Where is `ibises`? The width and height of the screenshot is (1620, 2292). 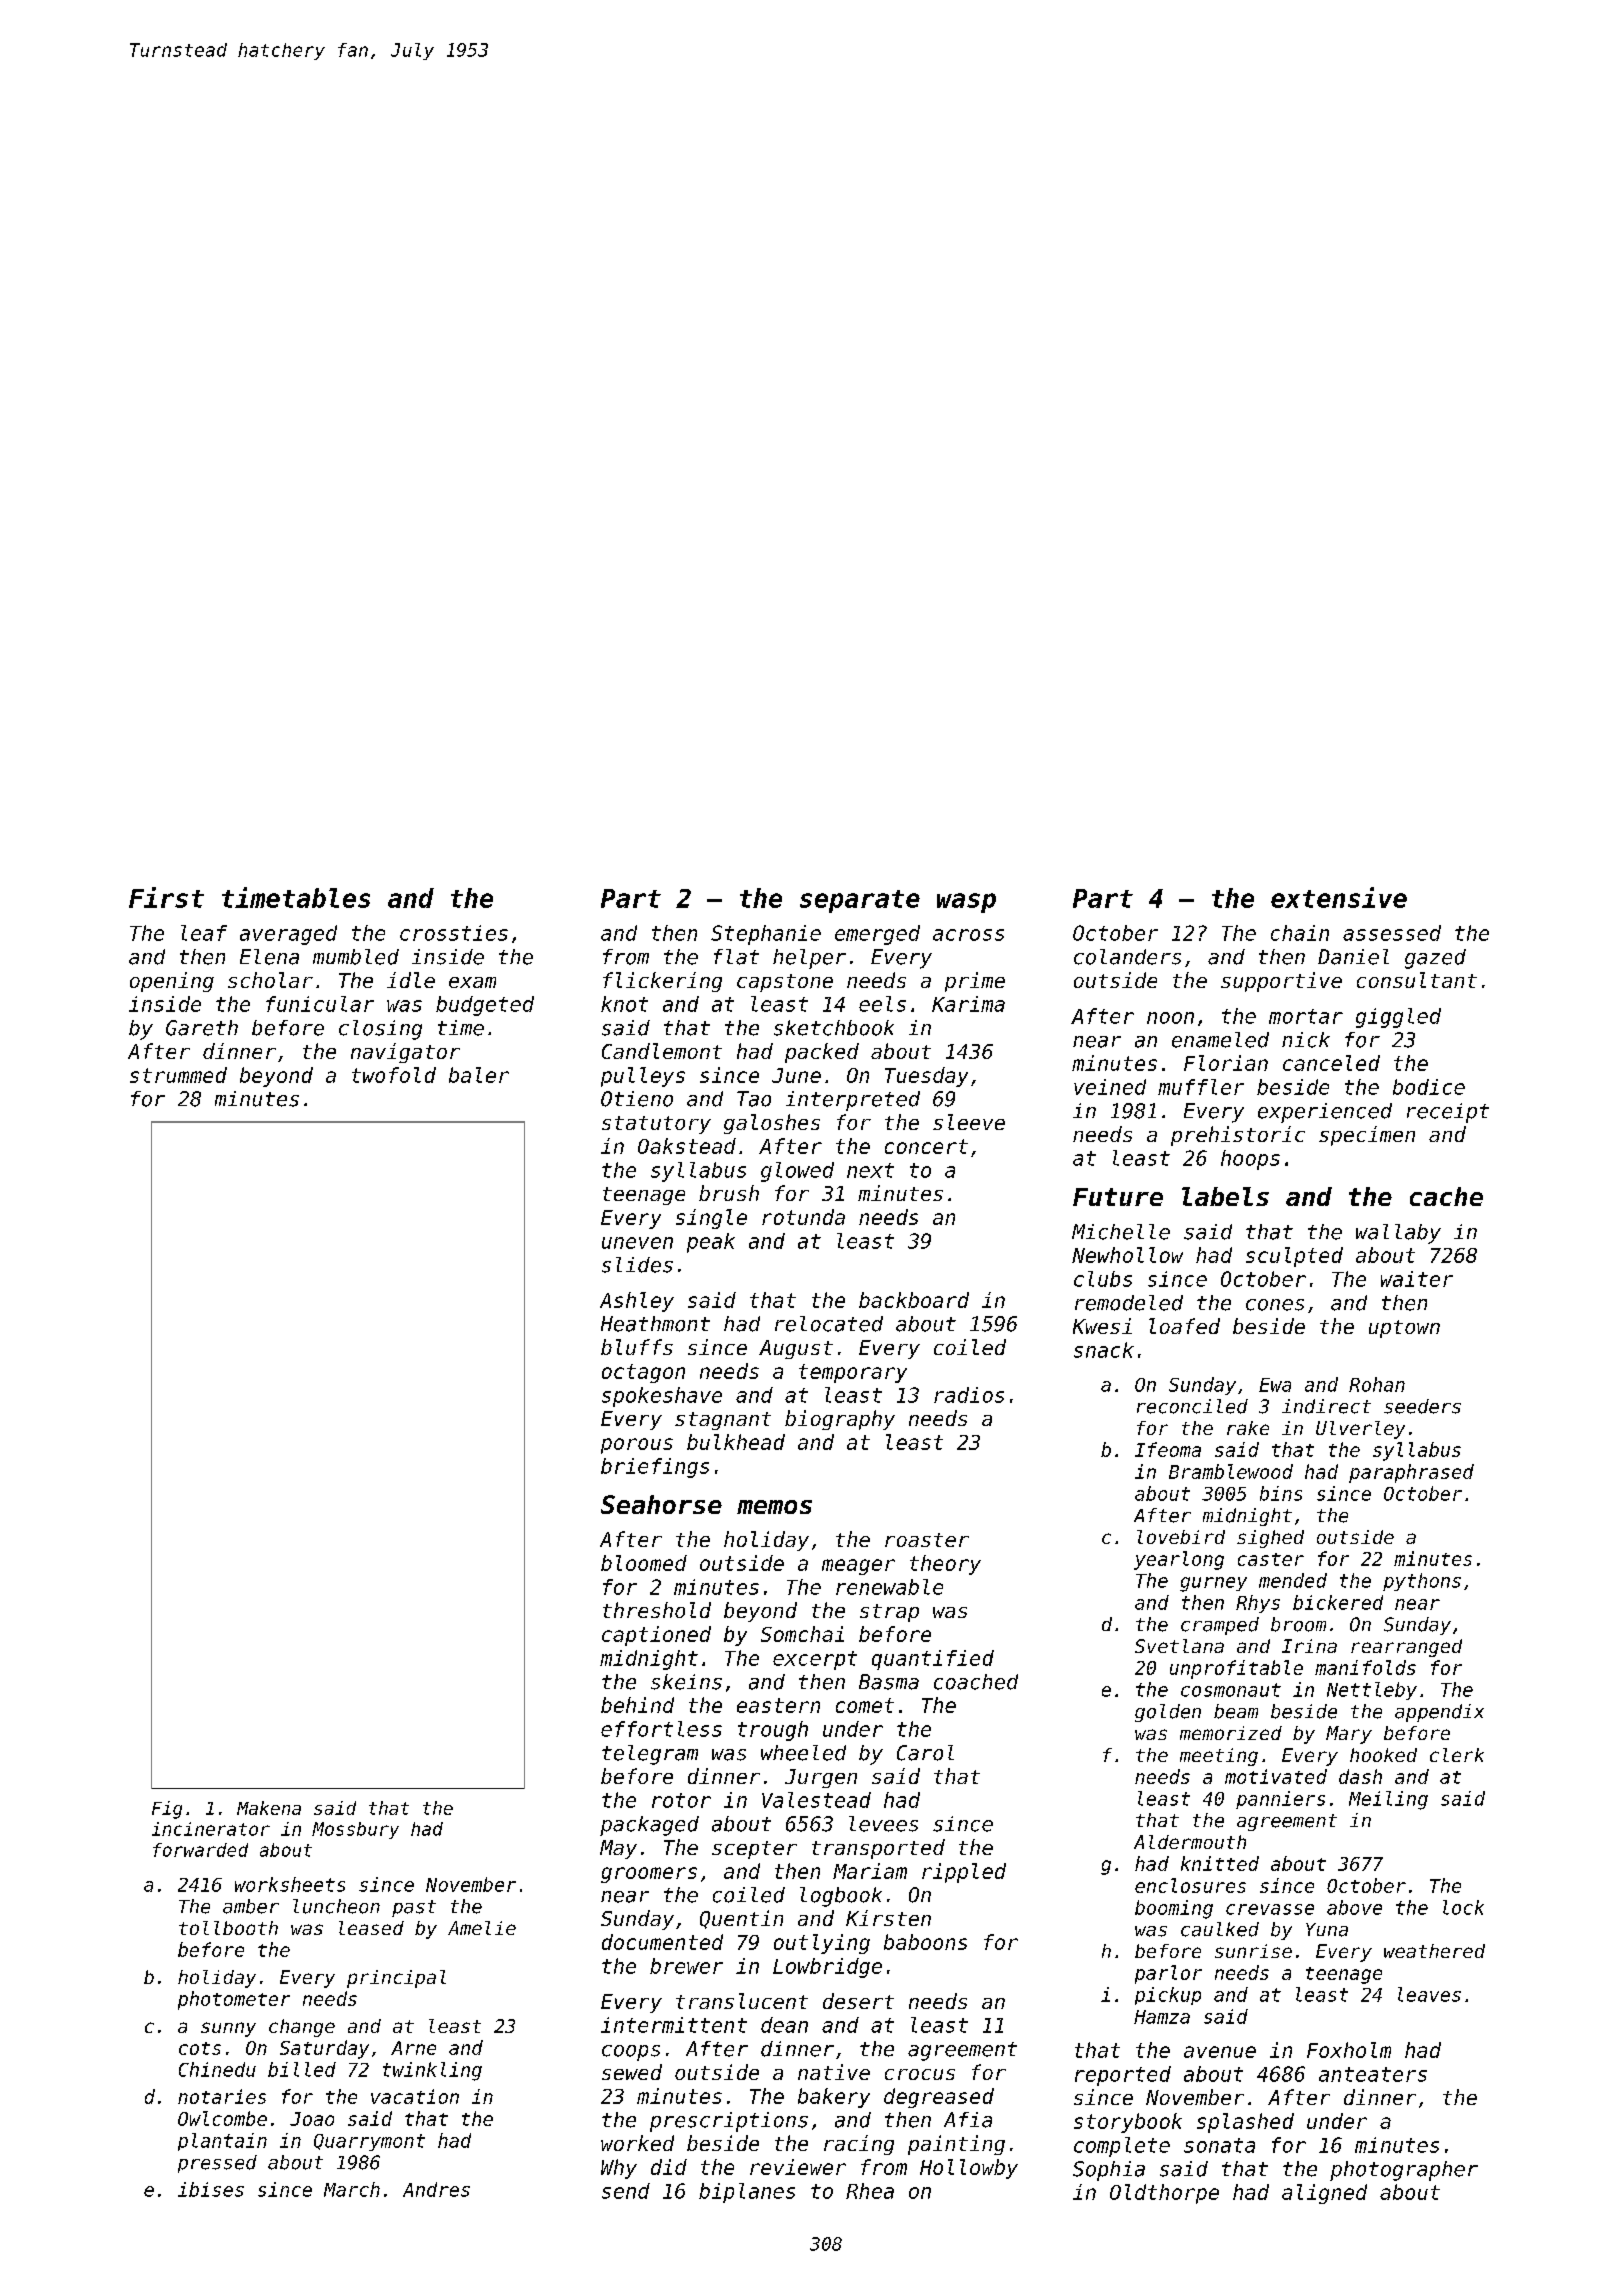
ibises is located at coordinates (211, 2189).
